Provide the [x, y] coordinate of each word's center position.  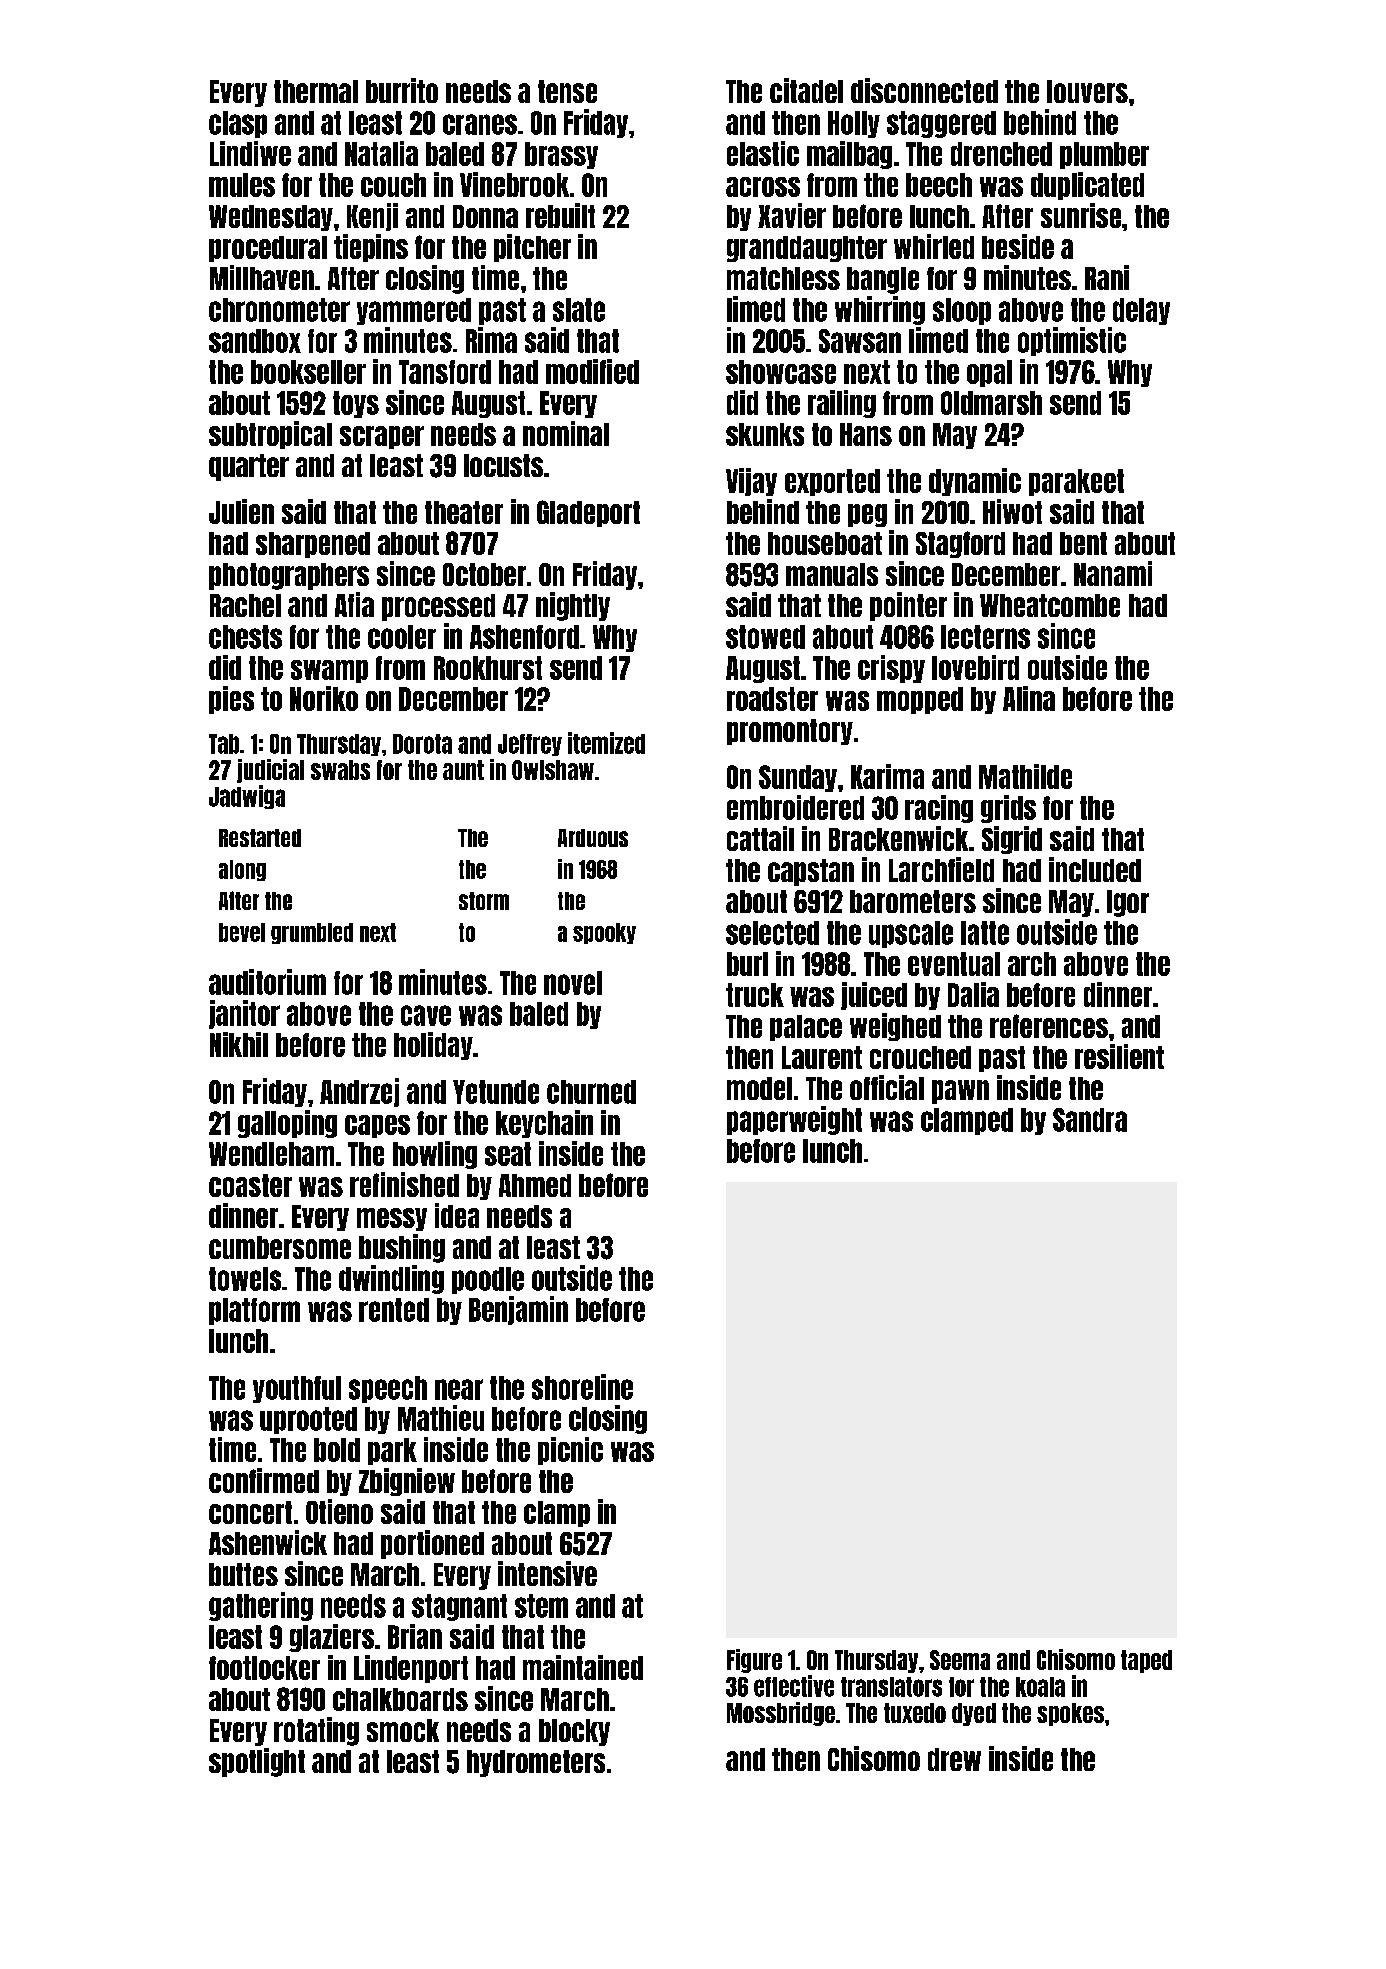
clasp [238, 124]
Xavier [792, 215]
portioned [432, 1544]
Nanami [1113, 573]
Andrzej [359, 1092]
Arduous [593, 838]
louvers [1087, 91]
